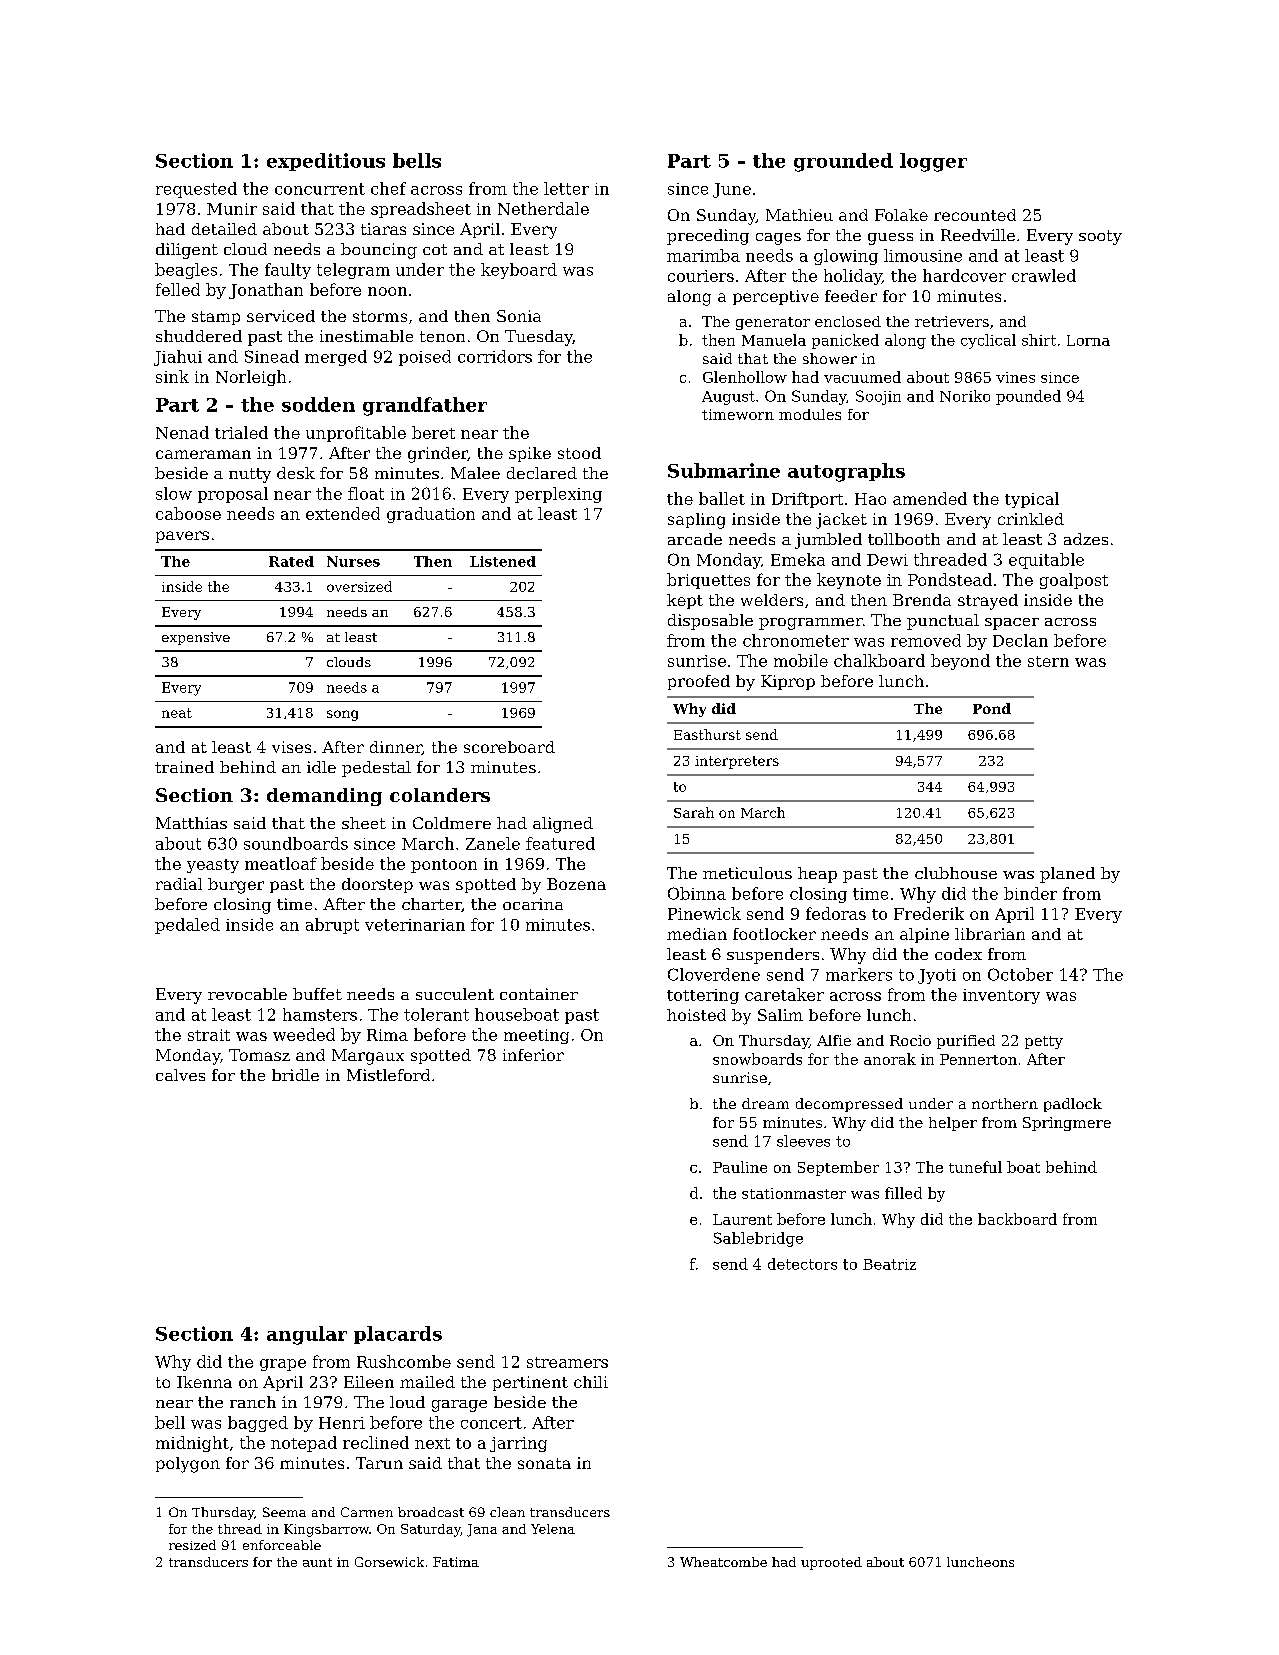 Image resolution: width=1279 pixels, height=1655 pixels. I want to click on Sablebridge, so click(758, 1239).
